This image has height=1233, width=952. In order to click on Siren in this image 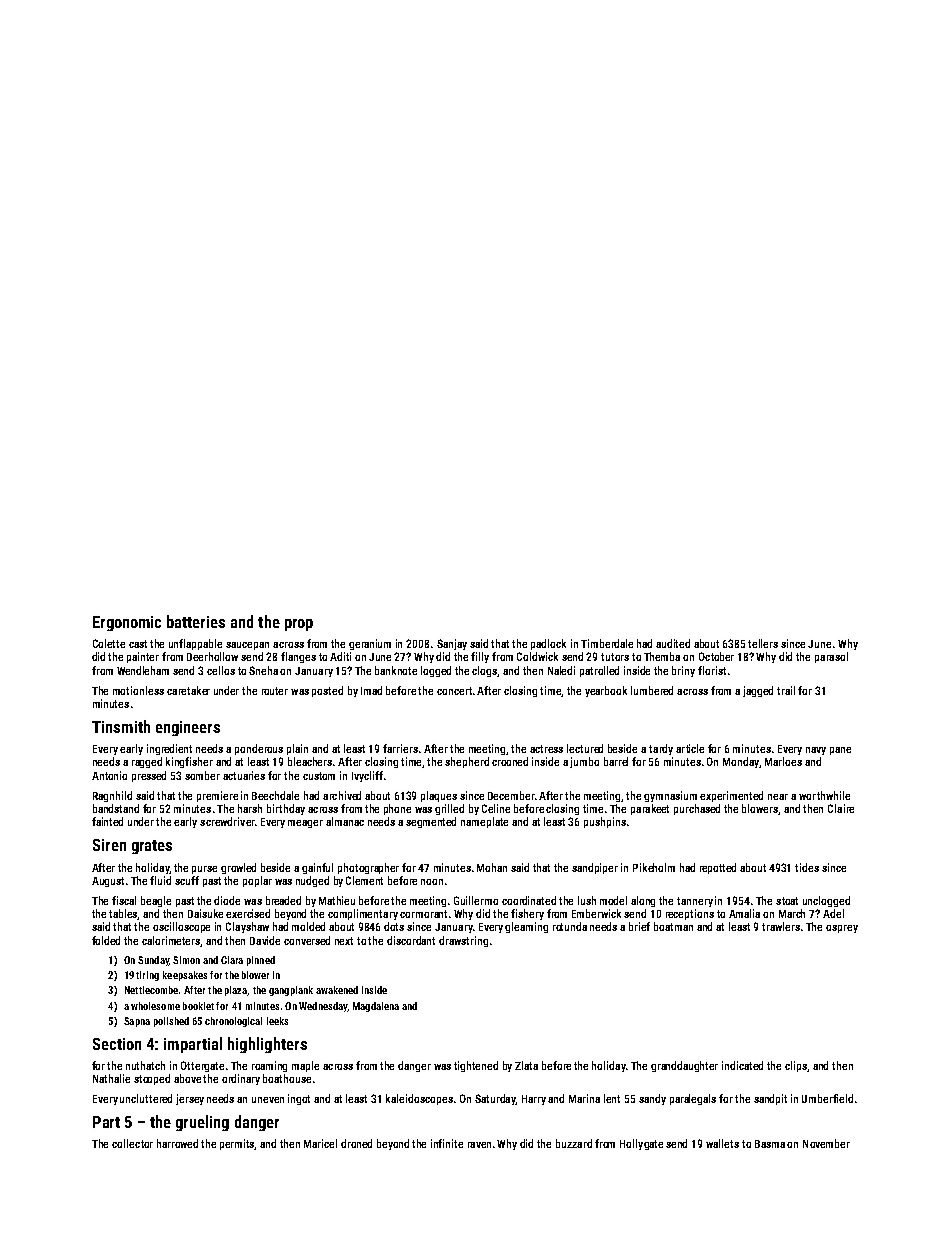, I will do `click(109, 845)`.
